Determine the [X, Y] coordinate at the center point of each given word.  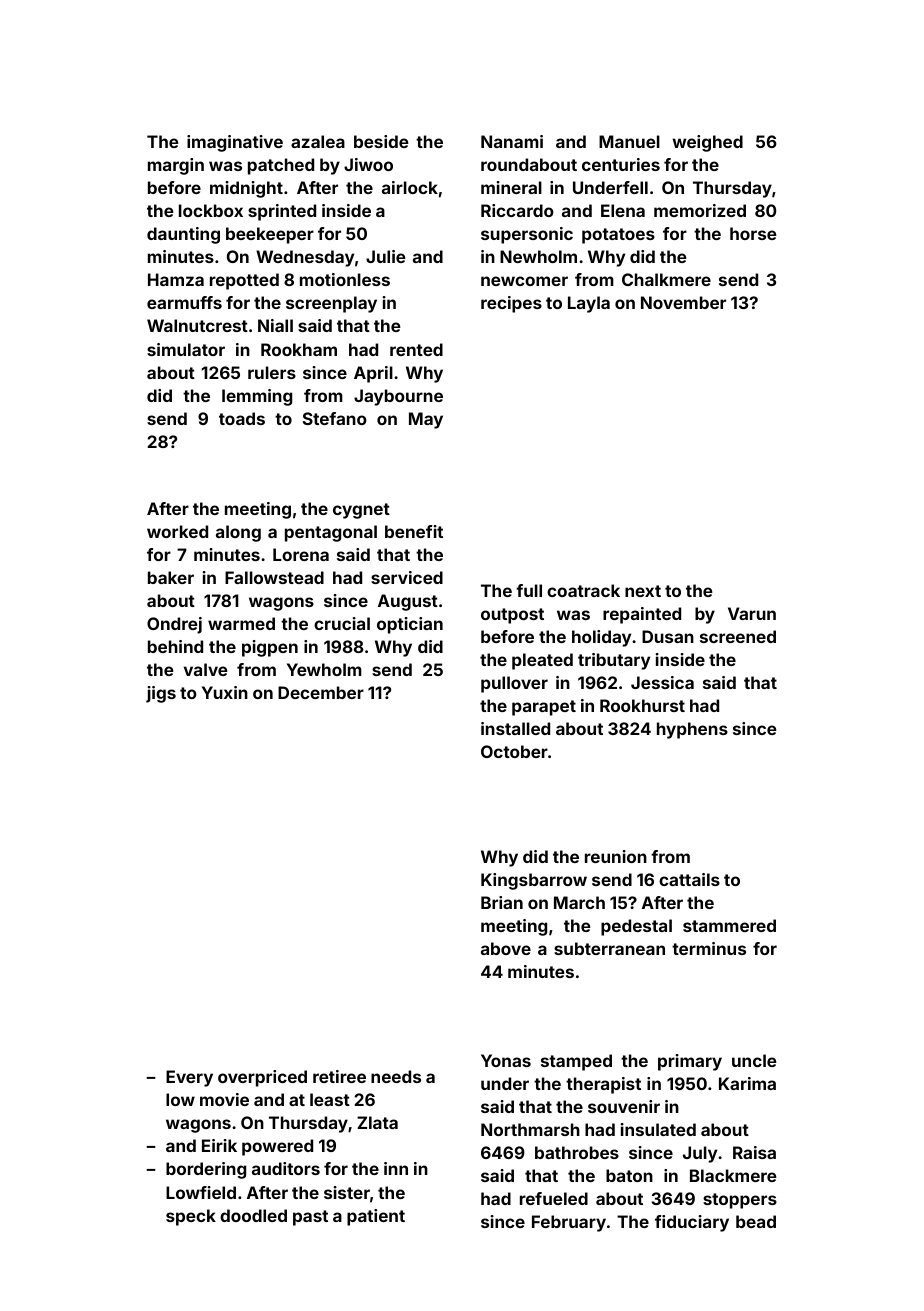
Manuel [629, 141]
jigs [161, 694]
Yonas [506, 1060]
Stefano [335, 418]
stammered [729, 925]
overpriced [262, 1078]
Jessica [662, 682]
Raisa [754, 1152]
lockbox [211, 210]
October [514, 751]
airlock [410, 187]
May [426, 420]
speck [191, 1217]
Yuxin [225, 692]
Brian [502, 902]
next [643, 591]
